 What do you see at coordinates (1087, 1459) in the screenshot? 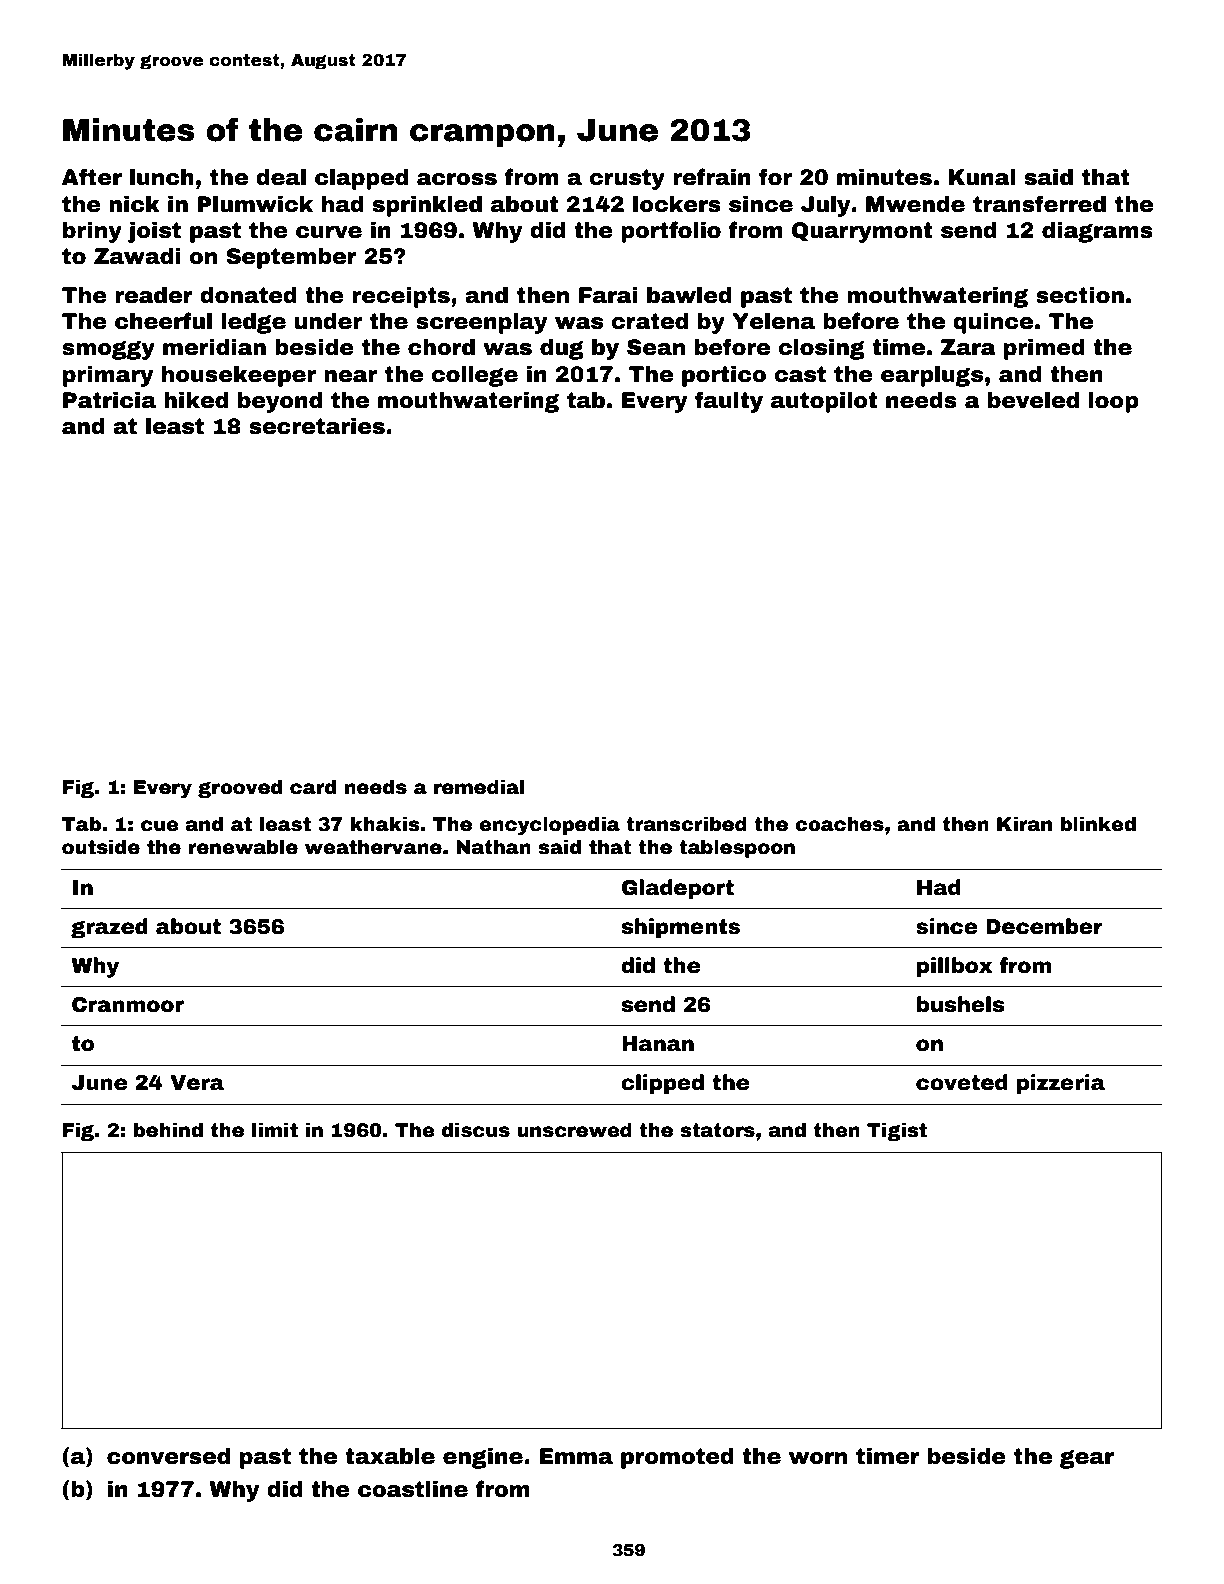
I see `gear` at bounding box center [1087, 1459].
